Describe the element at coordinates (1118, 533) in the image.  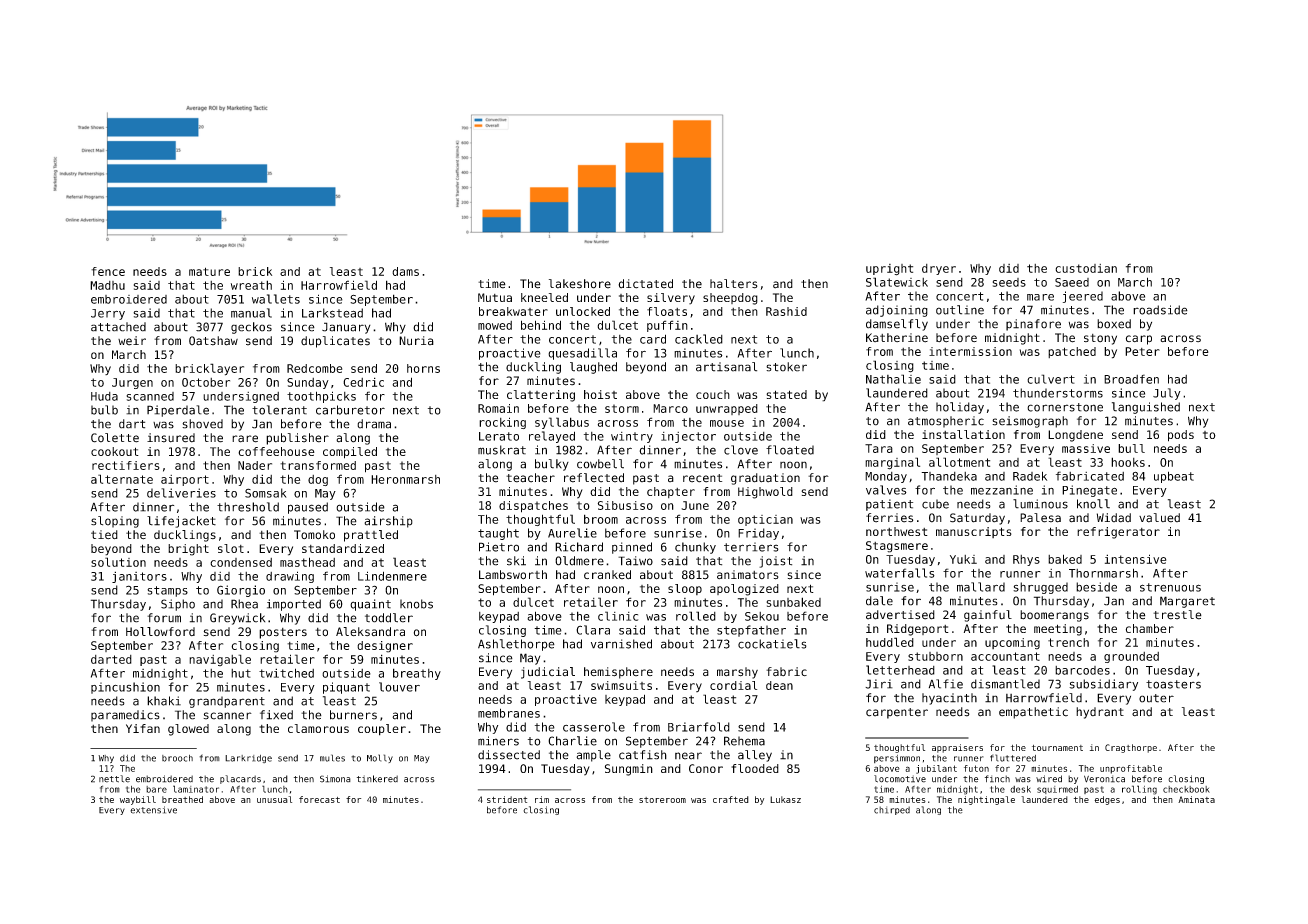
I see `refrigerator` at that location.
